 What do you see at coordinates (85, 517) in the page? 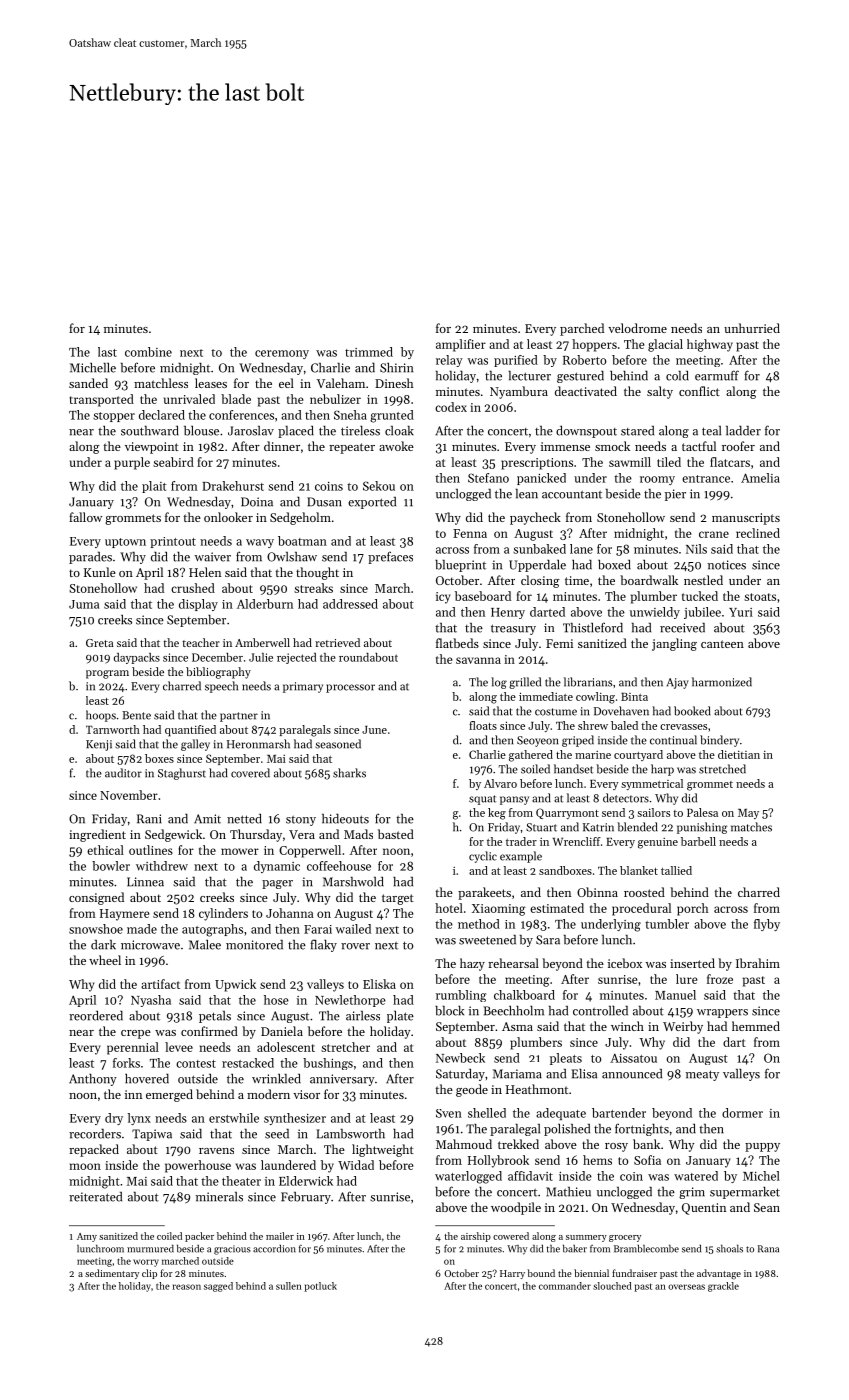
I see `fallow` at bounding box center [85, 517].
